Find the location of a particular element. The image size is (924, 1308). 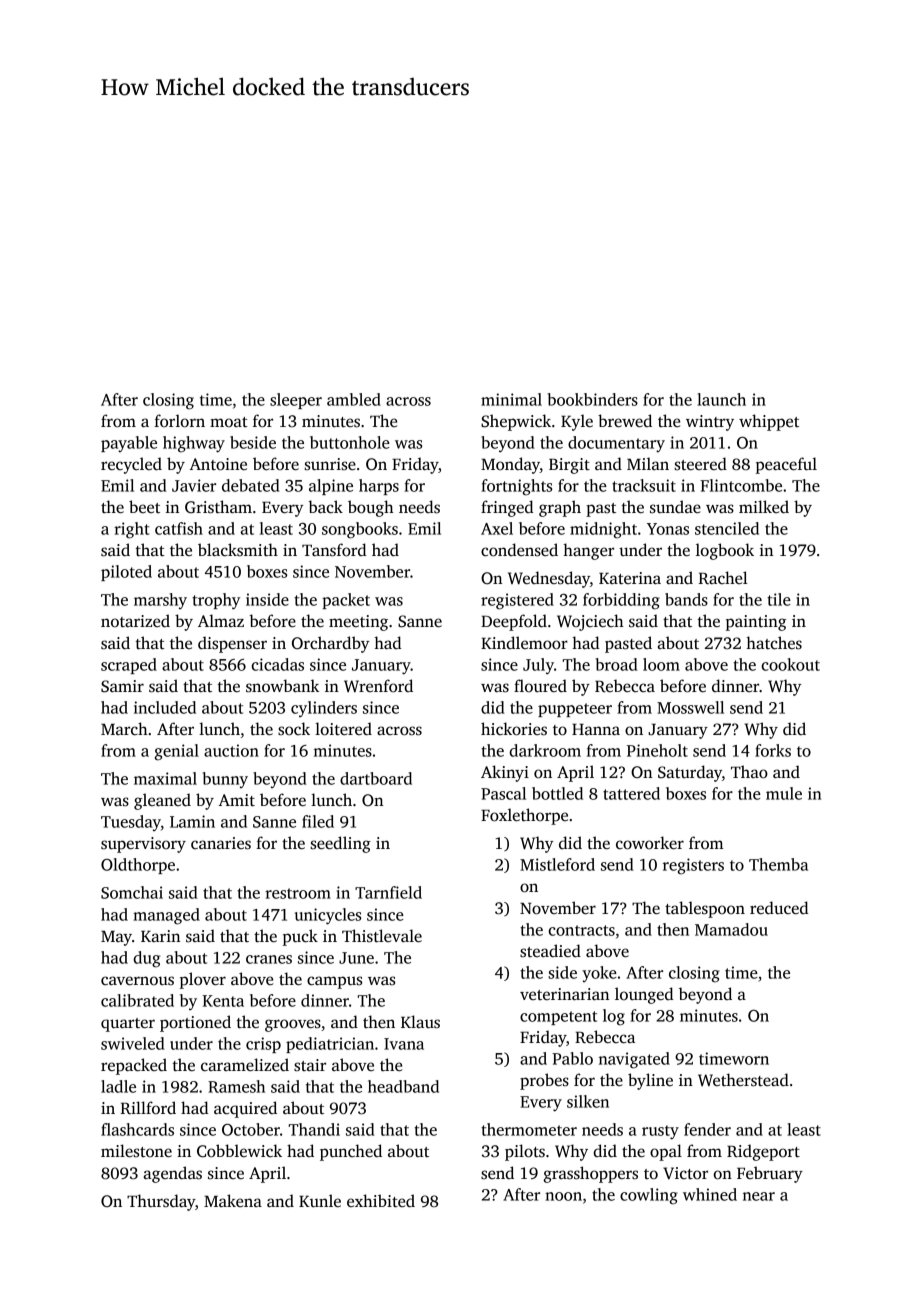

repacked is located at coordinates (134, 1066).
